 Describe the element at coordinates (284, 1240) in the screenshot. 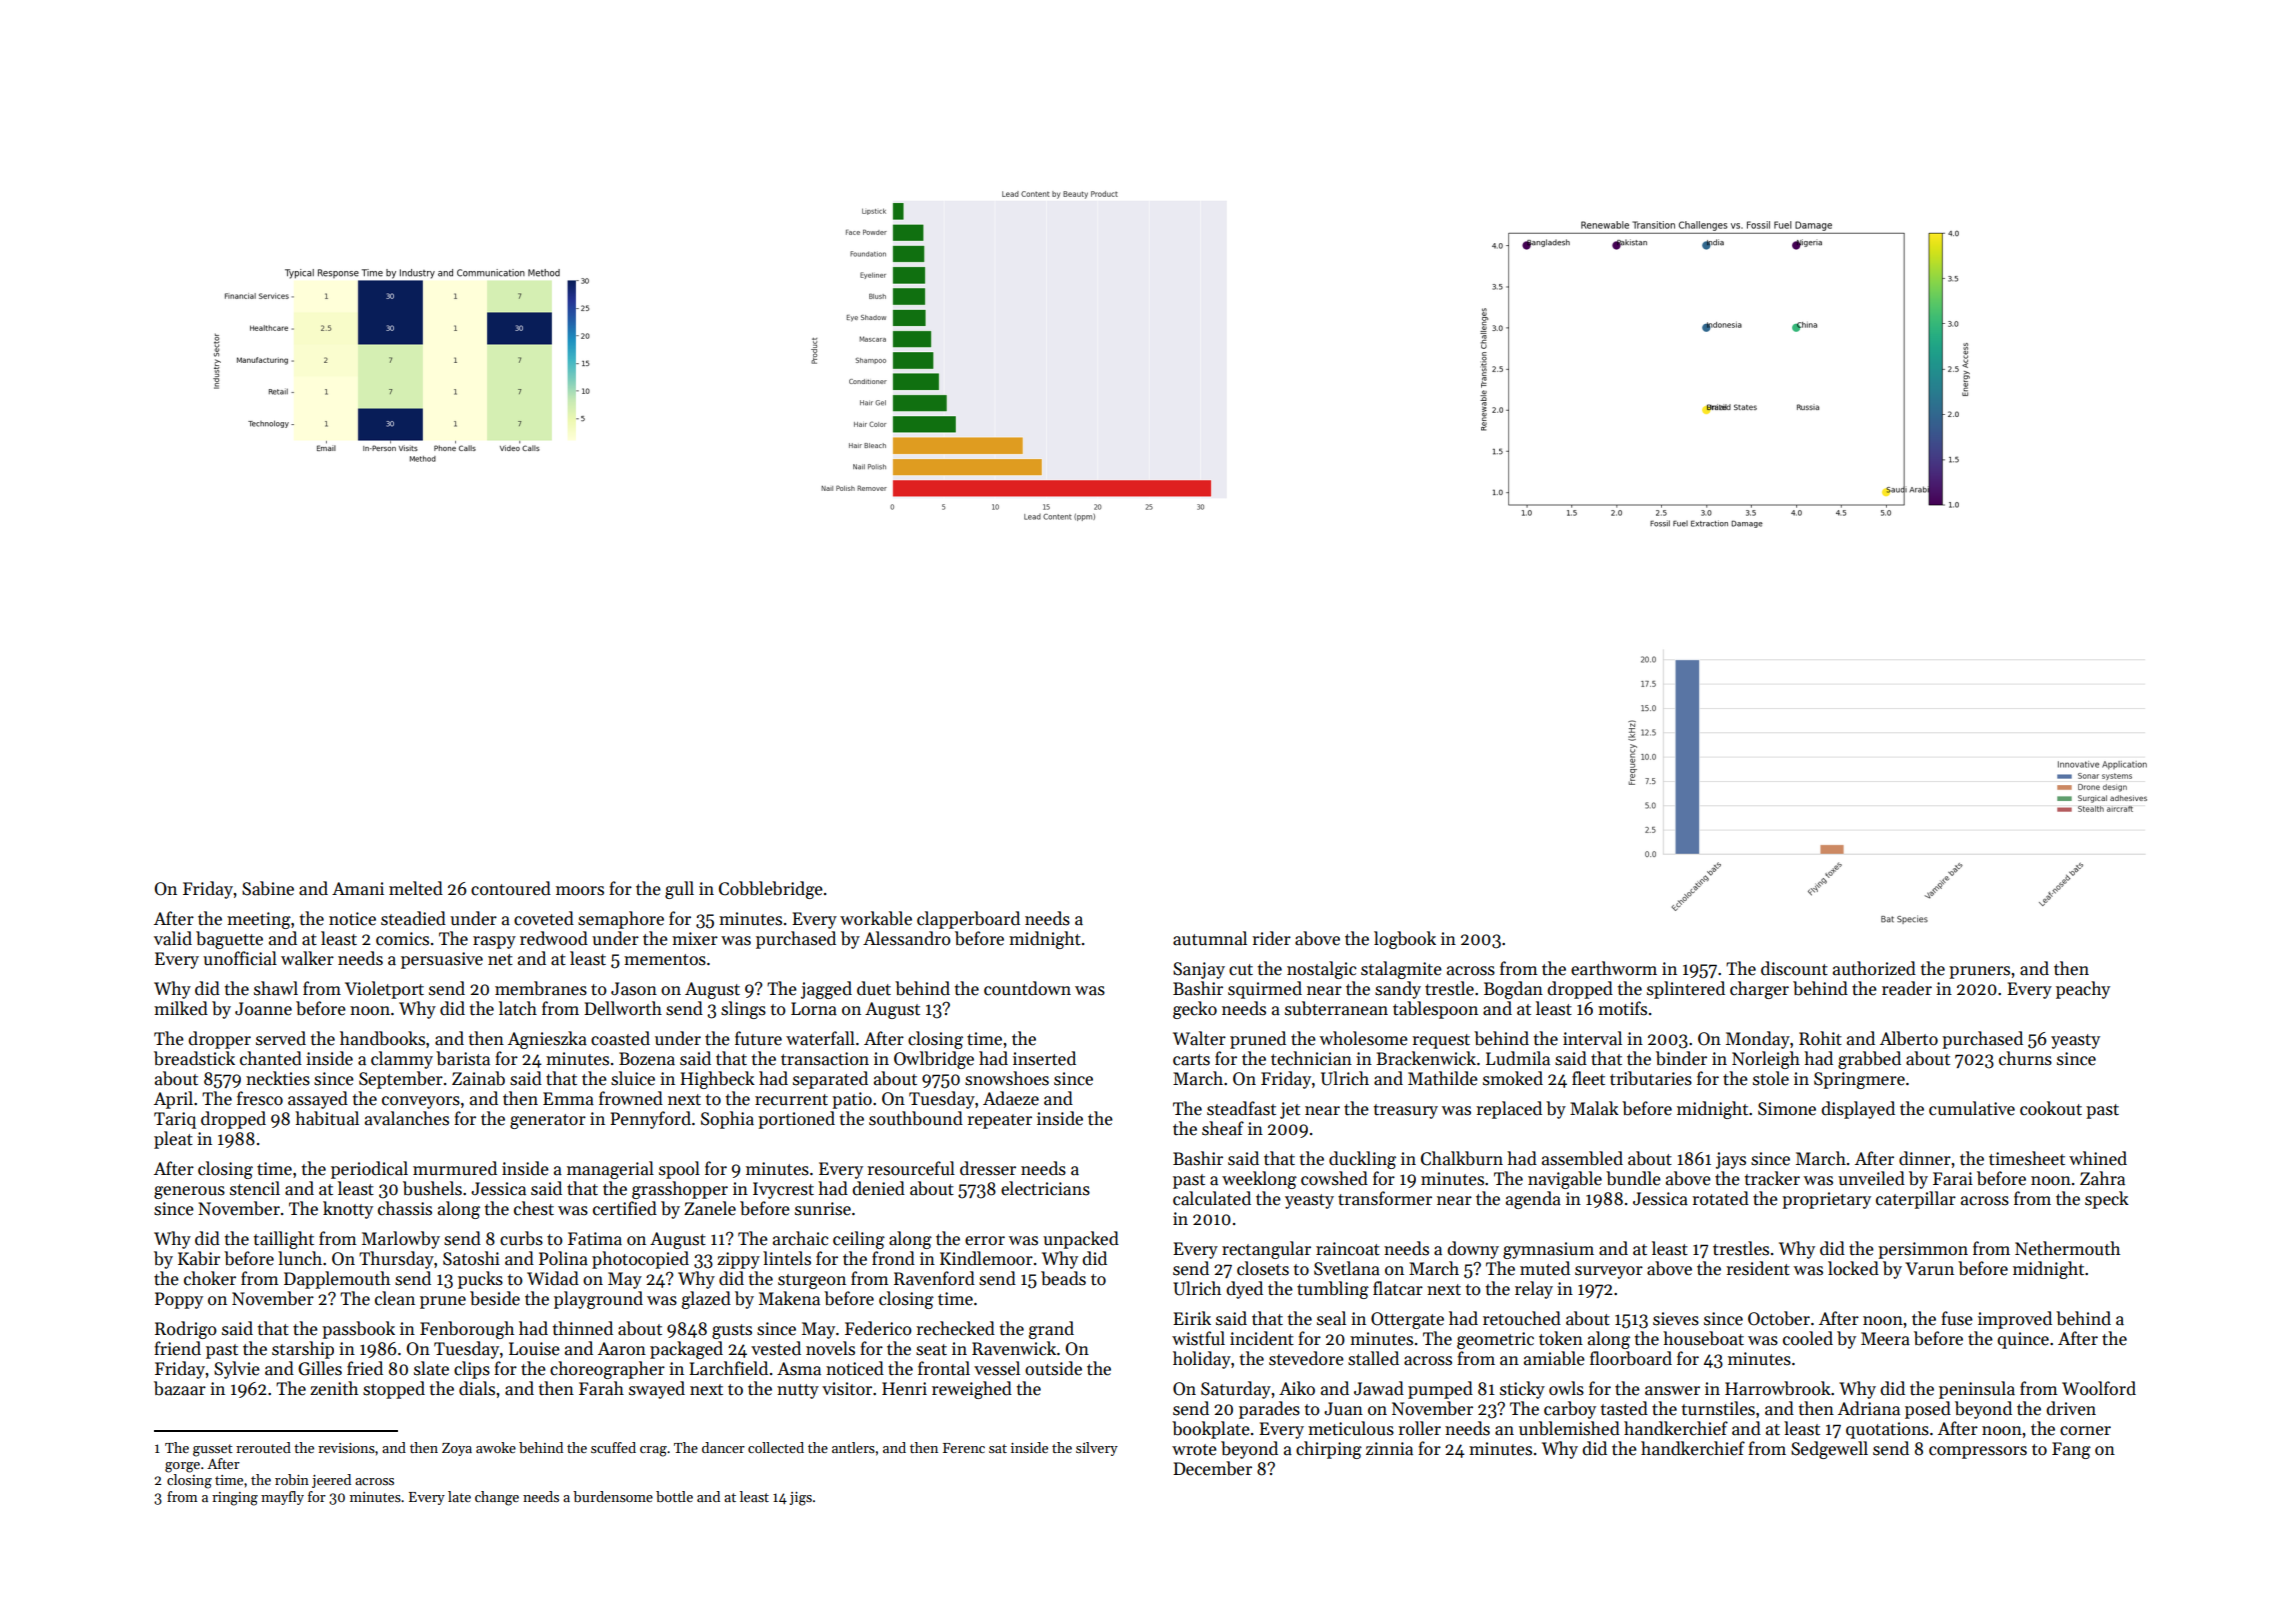

I see `taillight` at that location.
